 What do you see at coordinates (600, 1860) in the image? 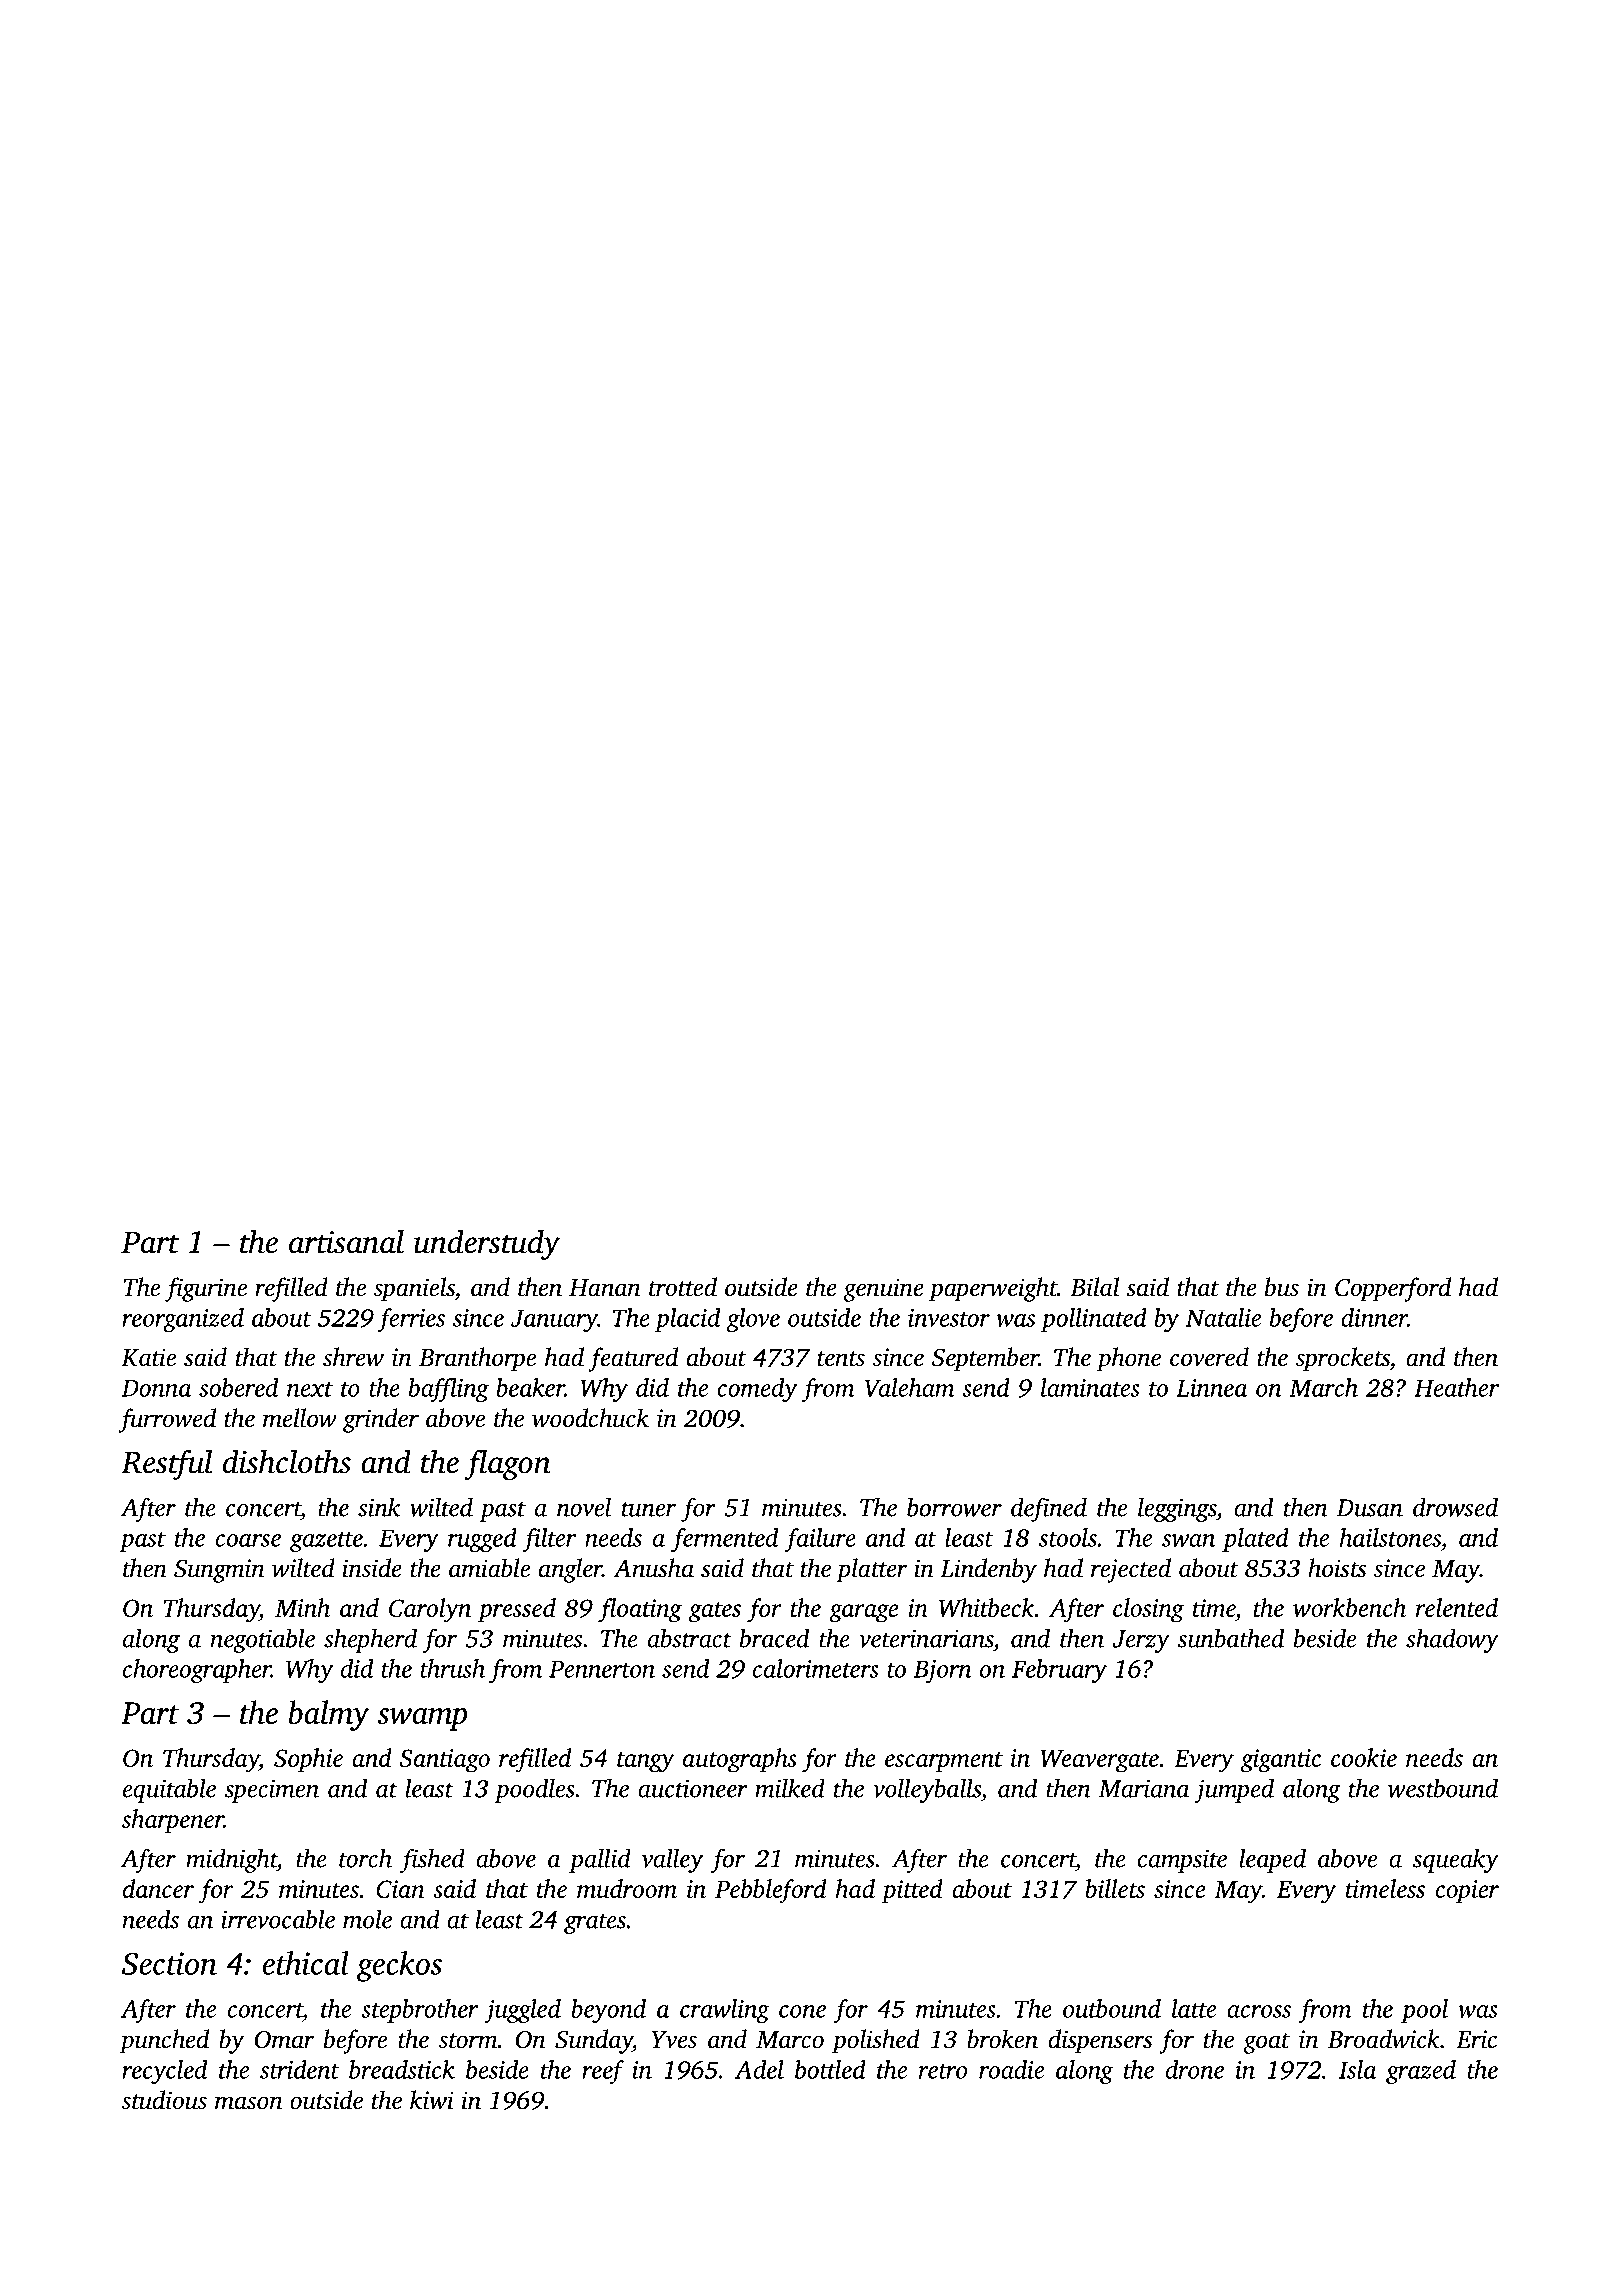
I see `pallid` at bounding box center [600, 1860].
